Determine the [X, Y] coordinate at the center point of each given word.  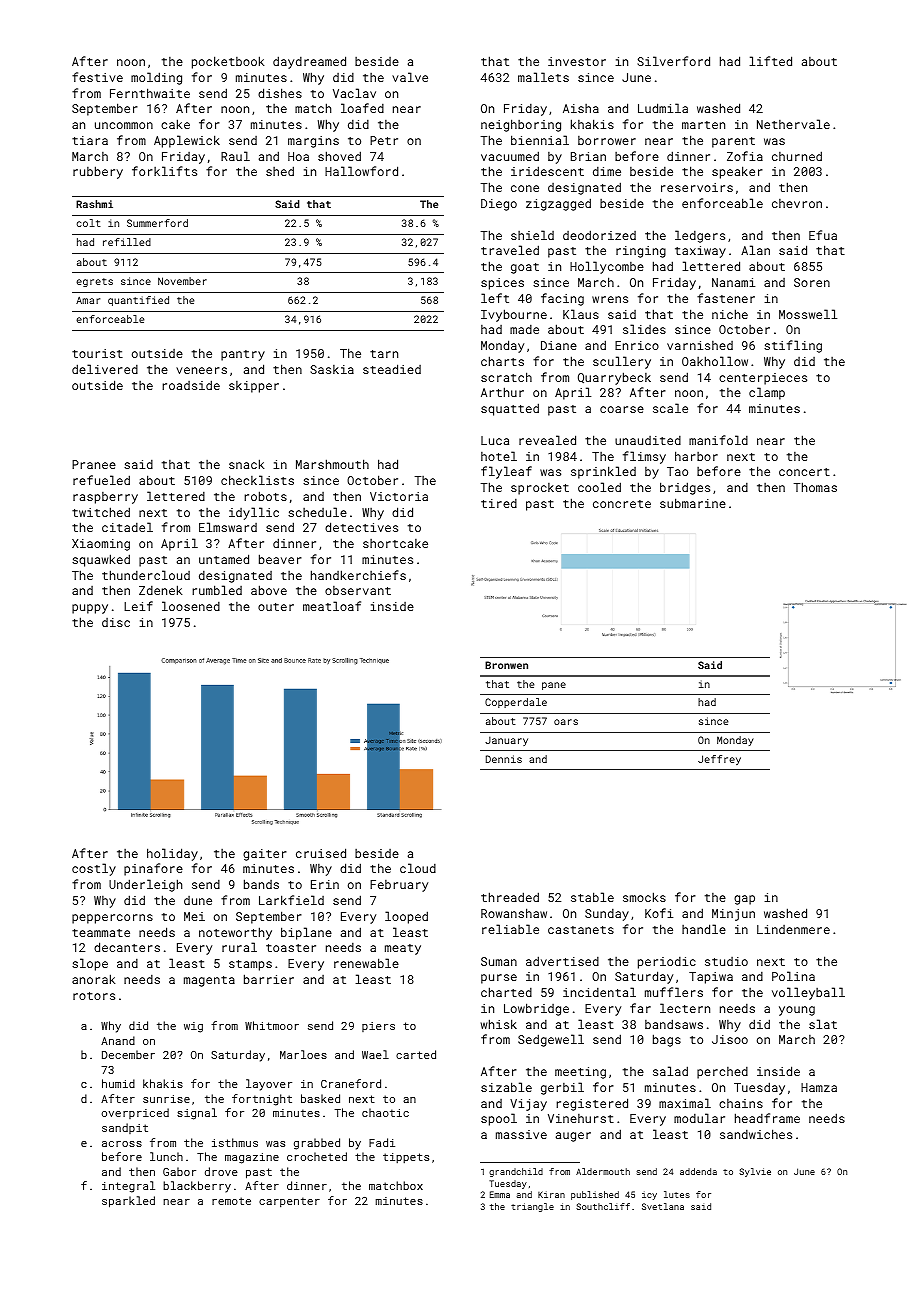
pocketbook [228, 62]
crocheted [317, 1156]
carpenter [289, 1202]
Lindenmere [793, 929]
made [524, 329]
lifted [770, 61]
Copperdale [516, 703]
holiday [172, 854]
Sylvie [755, 1172]
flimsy [644, 457]
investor [577, 61]
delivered [105, 369]
